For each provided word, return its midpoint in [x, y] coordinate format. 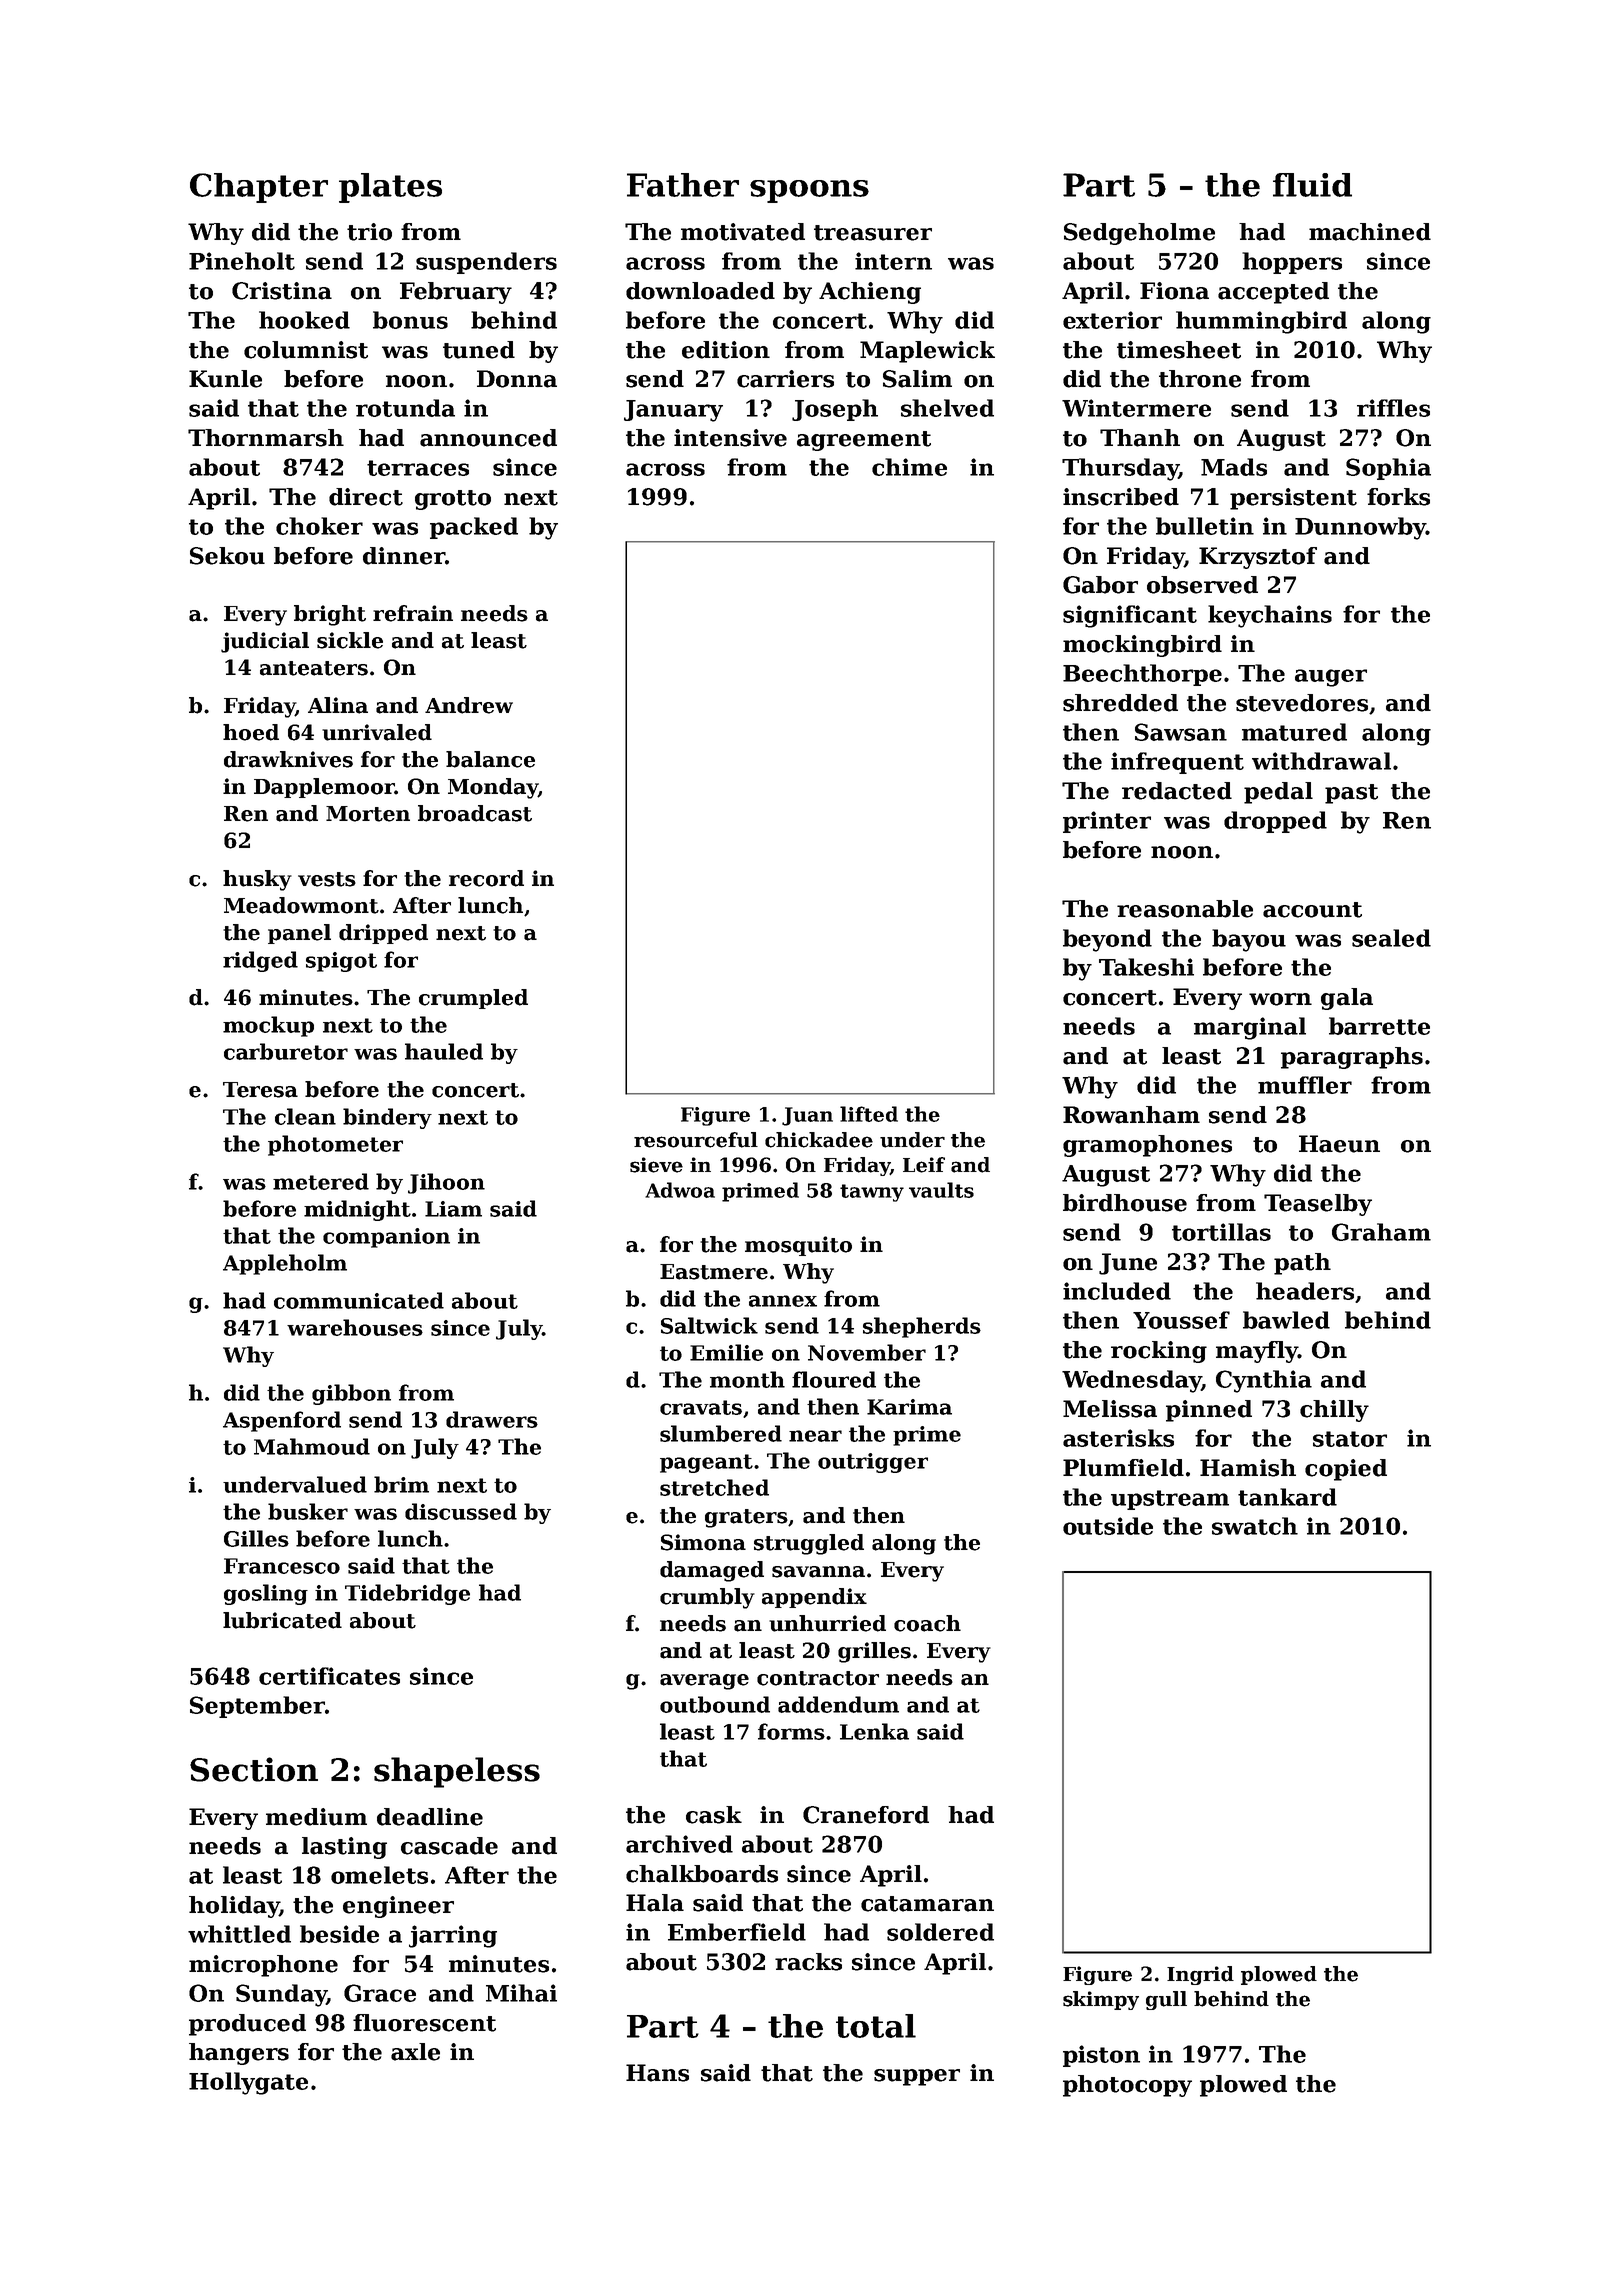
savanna [818, 1572]
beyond [1107, 940]
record [486, 878]
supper [917, 2077]
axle [415, 2052]
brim [401, 1484]
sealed [1391, 938]
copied [1346, 1470]
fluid [1312, 185]
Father [683, 185]
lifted [869, 1114]
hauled [444, 1051]
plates [390, 188]
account [1312, 910]
